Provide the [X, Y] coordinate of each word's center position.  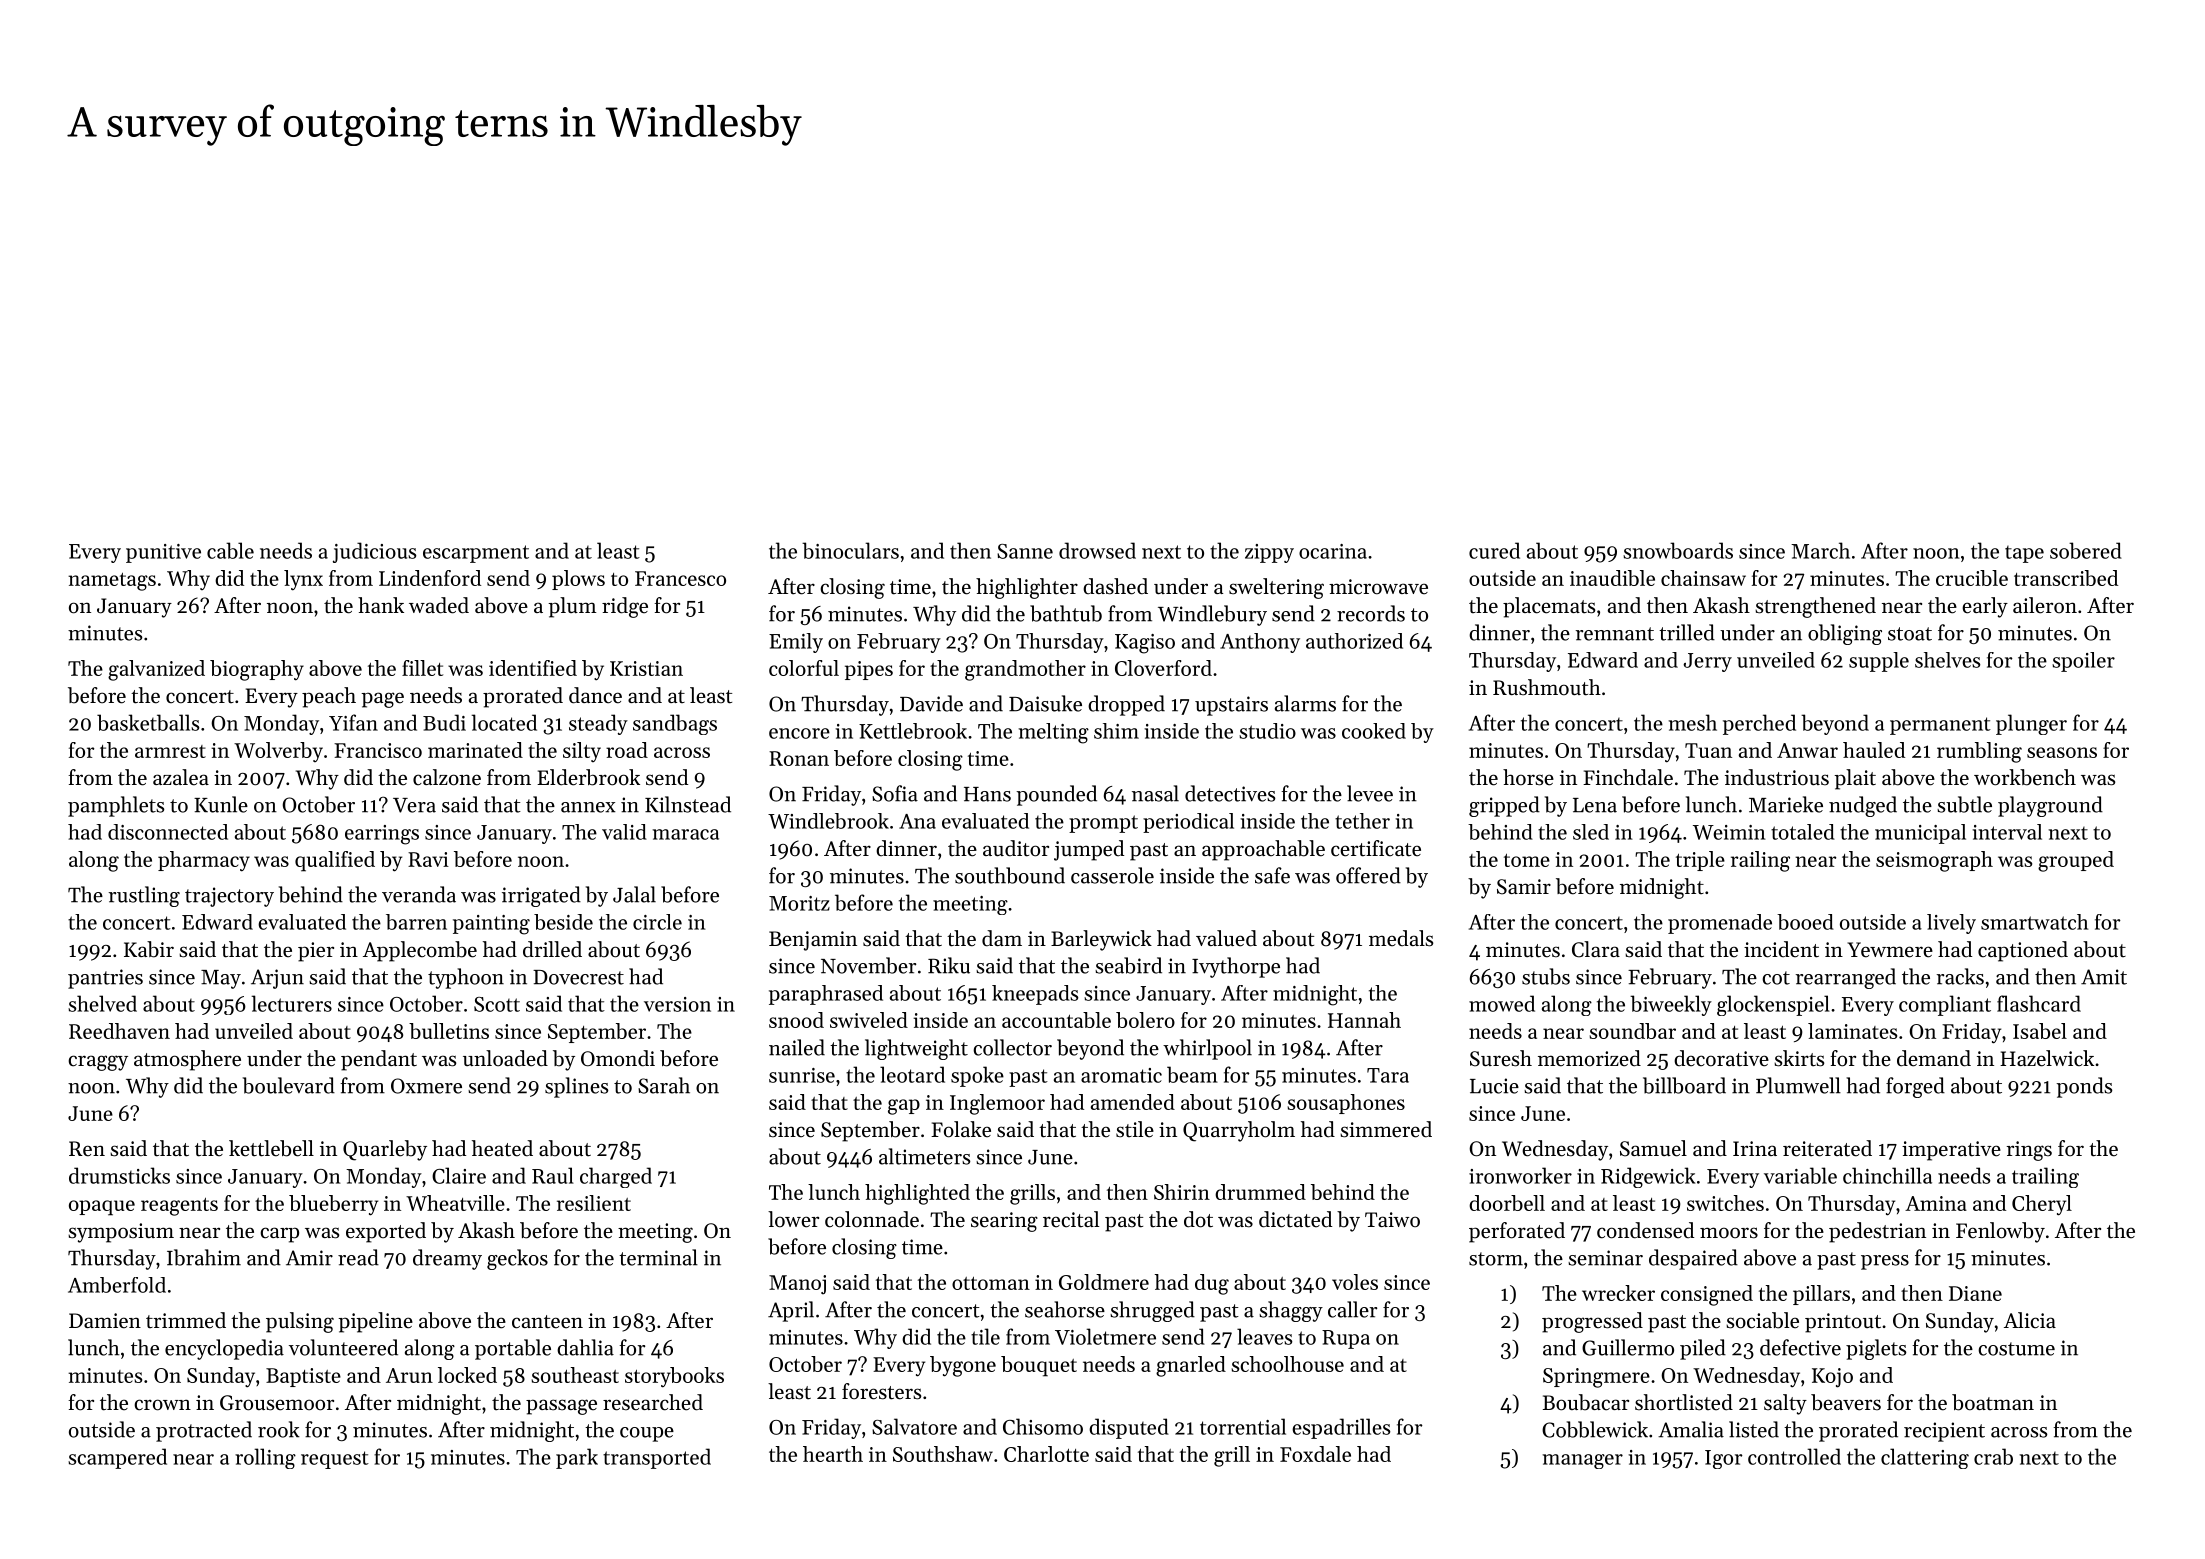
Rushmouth [1547, 687]
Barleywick [1101, 940]
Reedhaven [119, 1031]
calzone [447, 777]
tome [1527, 860]
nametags [112, 582]
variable [1800, 1175]
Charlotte [1046, 1454]
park [577, 1458]
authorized [1354, 641]
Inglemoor [997, 1104]
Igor [1724, 1459]
